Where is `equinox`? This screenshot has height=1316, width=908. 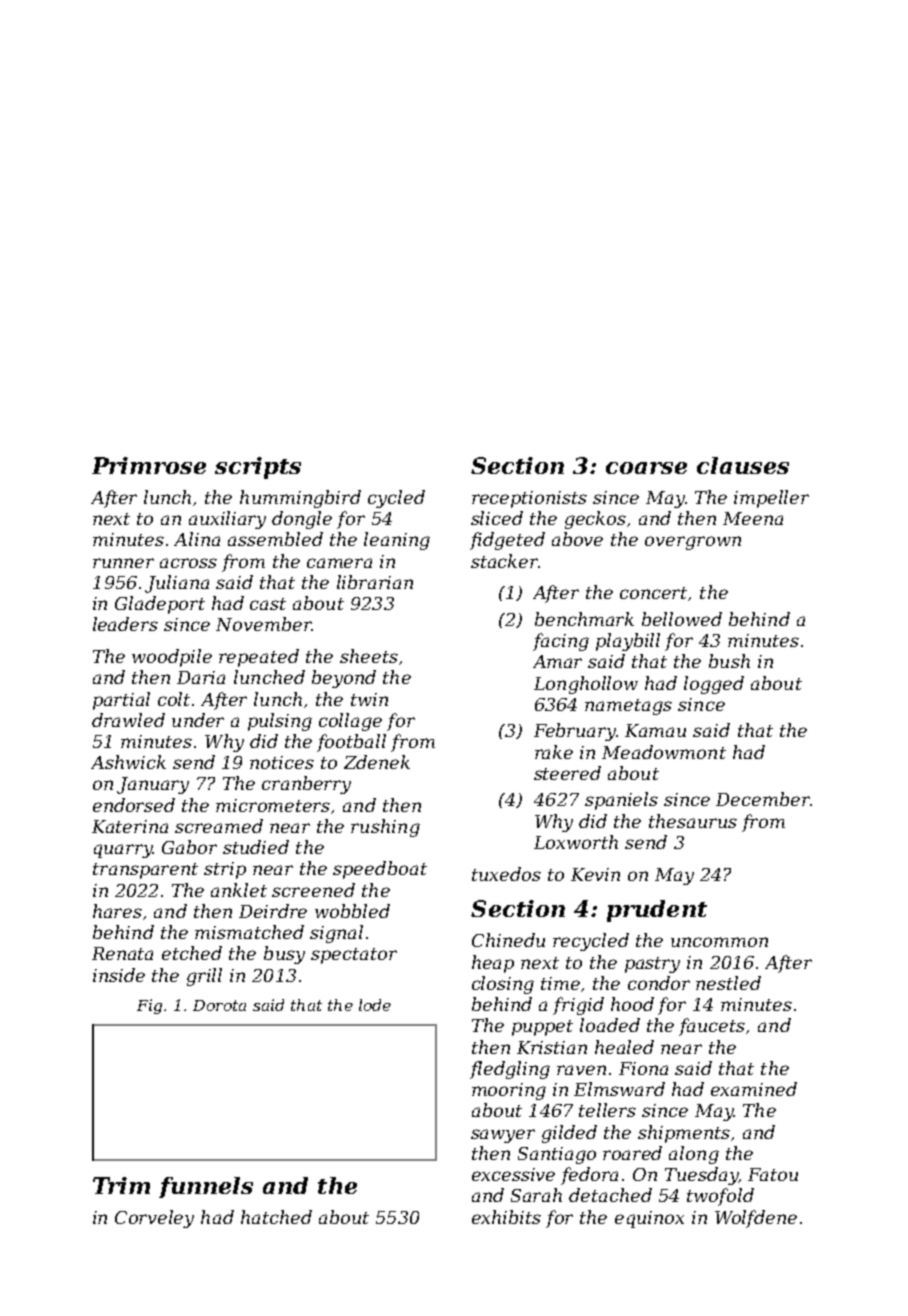 equinox is located at coordinates (649, 1219).
